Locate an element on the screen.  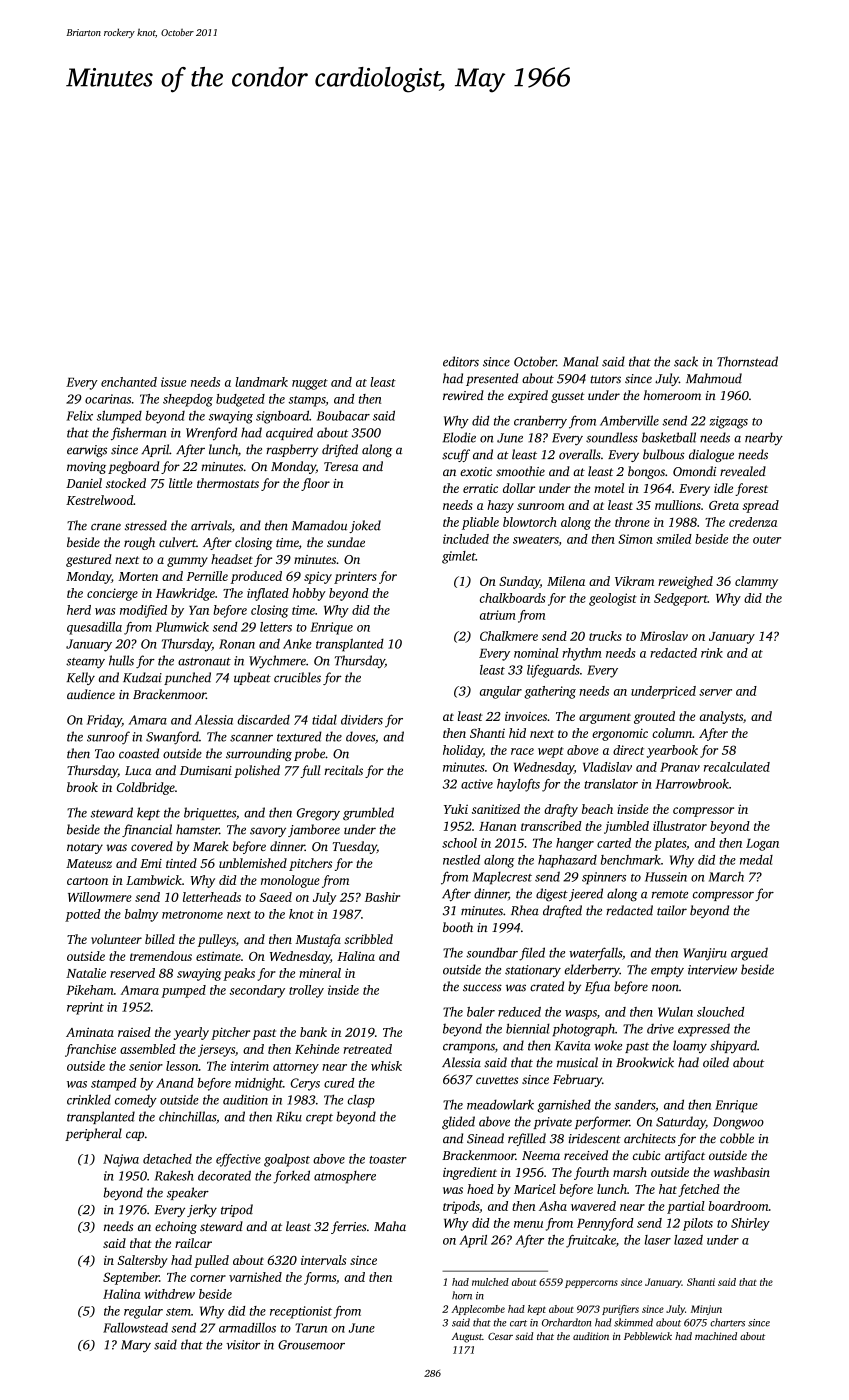
ingredient is located at coordinates (470, 1173).
